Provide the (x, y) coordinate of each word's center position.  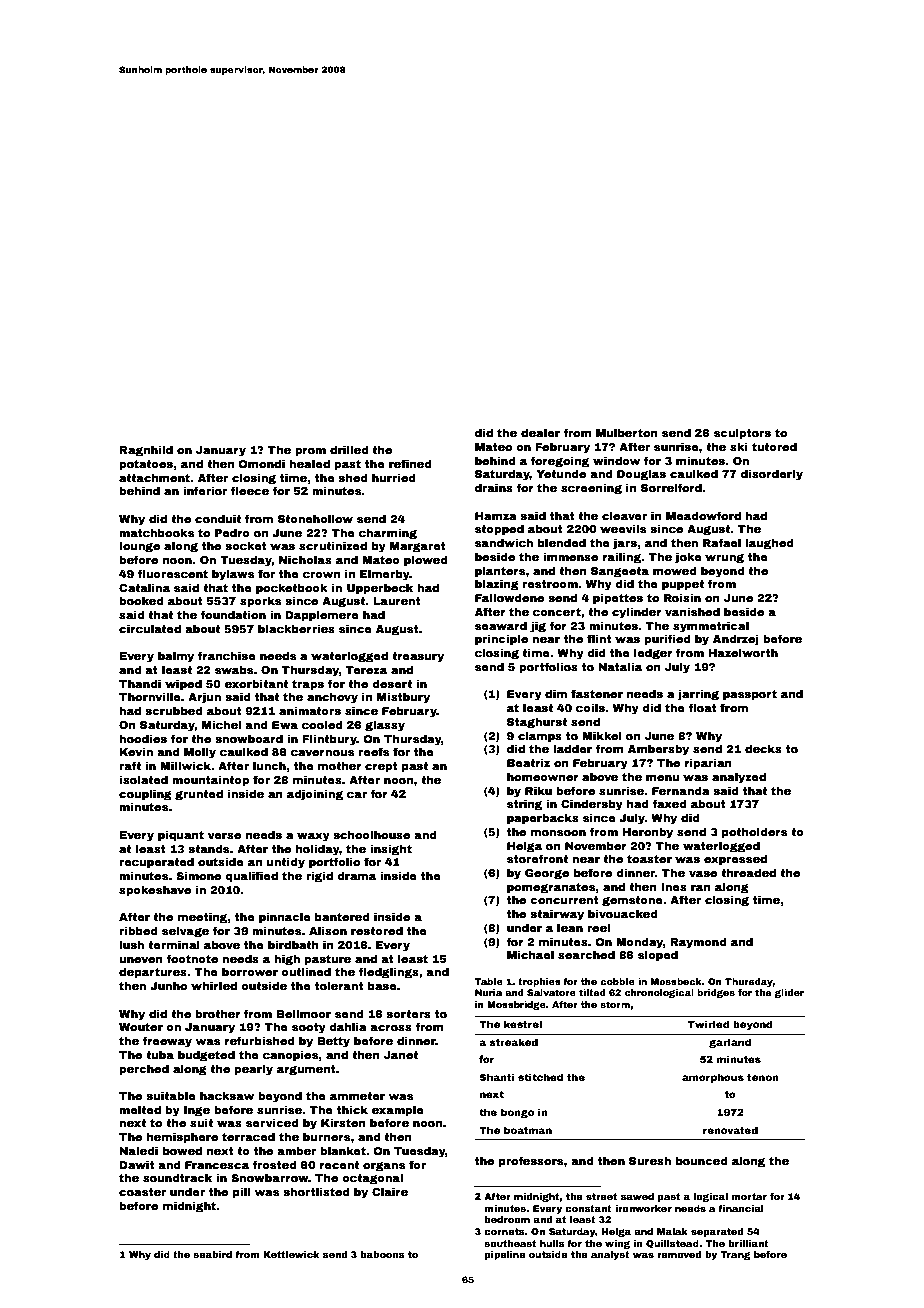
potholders (754, 833)
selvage (185, 932)
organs (384, 1167)
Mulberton (627, 432)
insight (391, 850)
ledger (653, 654)
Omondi (262, 463)
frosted (274, 1164)
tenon (763, 1077)
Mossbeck (676, 981)
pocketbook (292, 589)
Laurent (397, 601)
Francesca (217, 1165)
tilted (592, 992)
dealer (540, 432)
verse (224, 836)
